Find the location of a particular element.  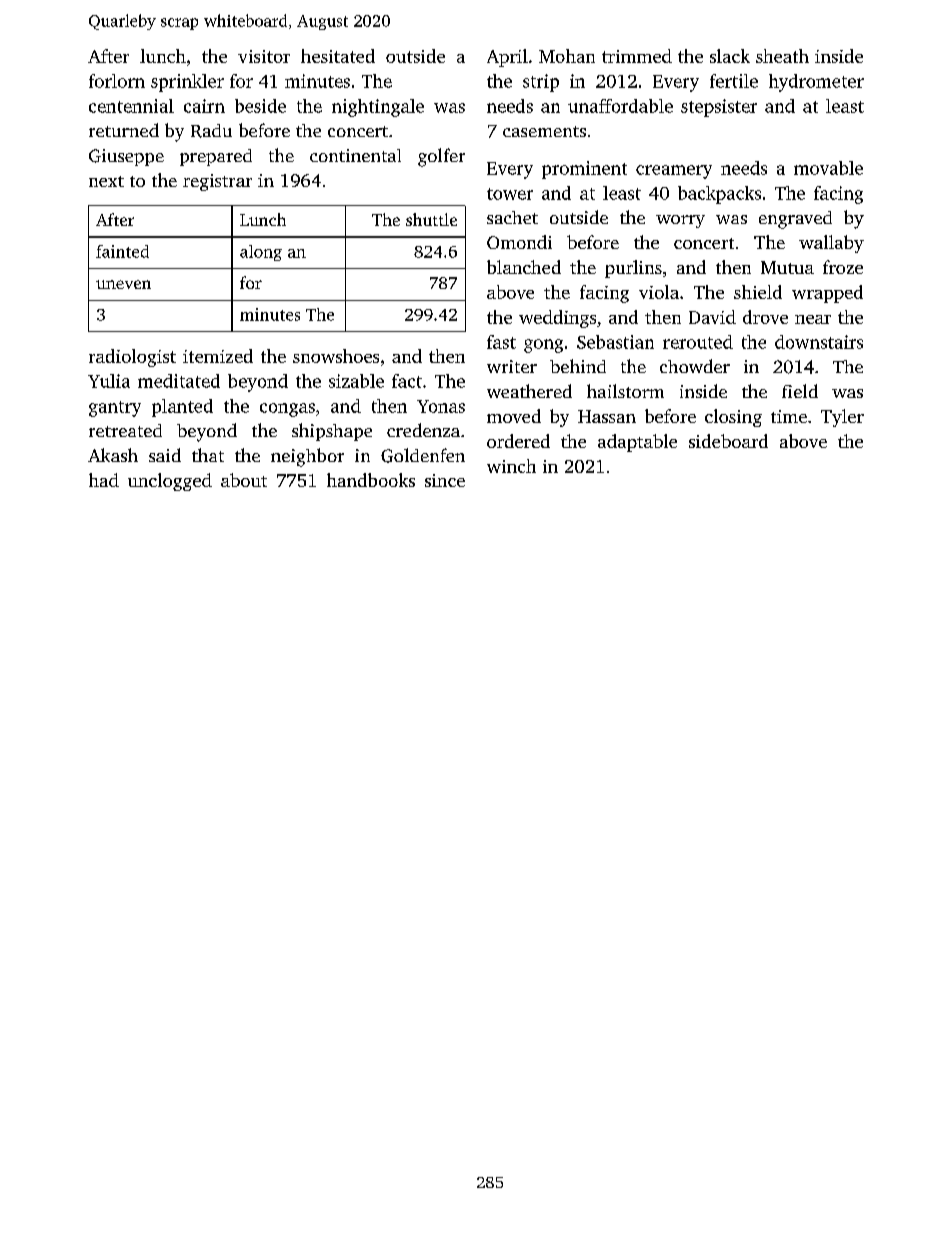

next is located at coordinates (106, 181).
